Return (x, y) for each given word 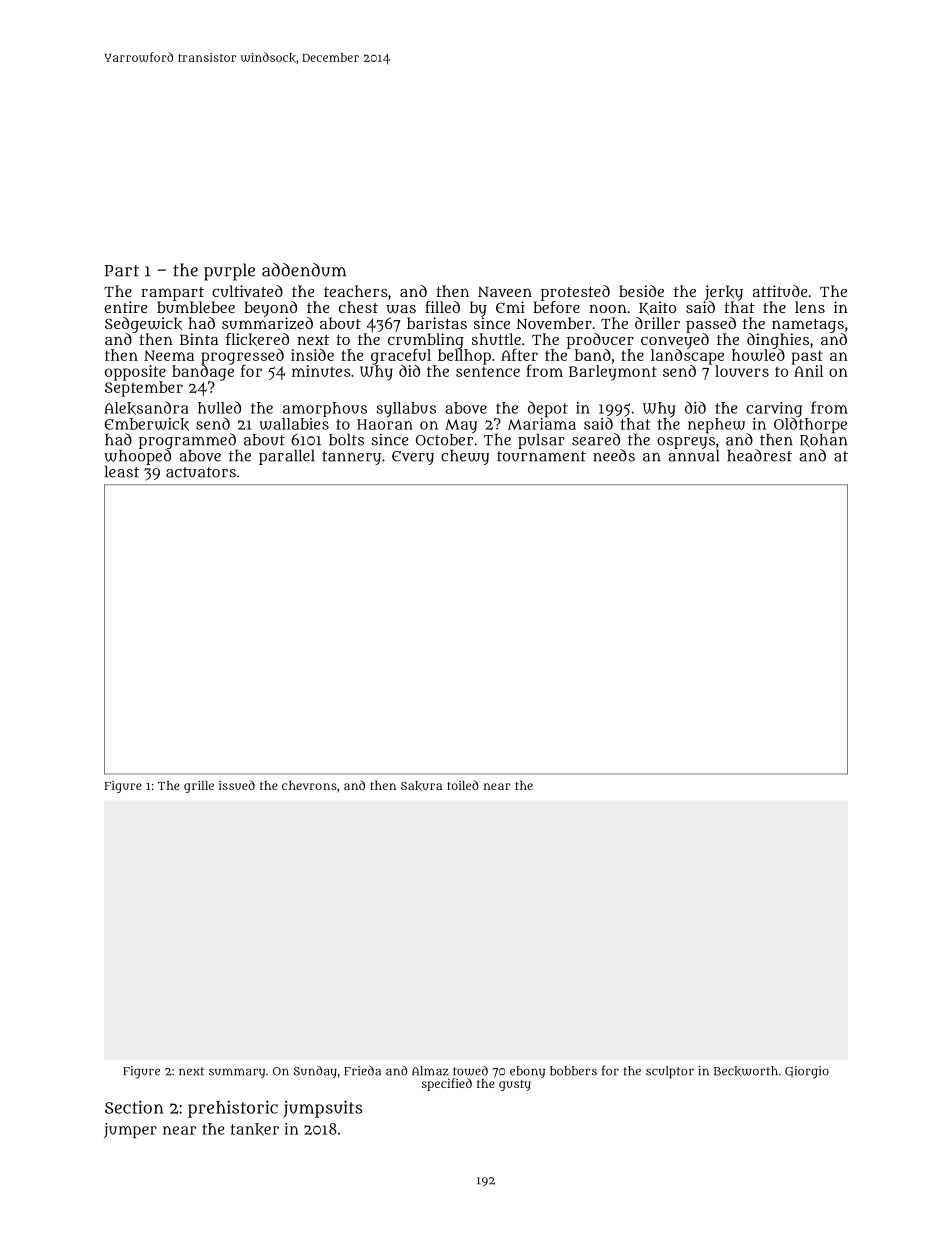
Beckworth (746, 1071)
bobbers (573, 1071)
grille (199, 787)
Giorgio (807, 1072)
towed (470, 1071)
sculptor (670, 1072)
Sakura (421, 786)
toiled (463, 785)
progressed (242, 357)
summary (237, 1073)
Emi (510, 307)
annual (693, 455)
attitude (780, 291)
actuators (201, 472)
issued (237, 785)
